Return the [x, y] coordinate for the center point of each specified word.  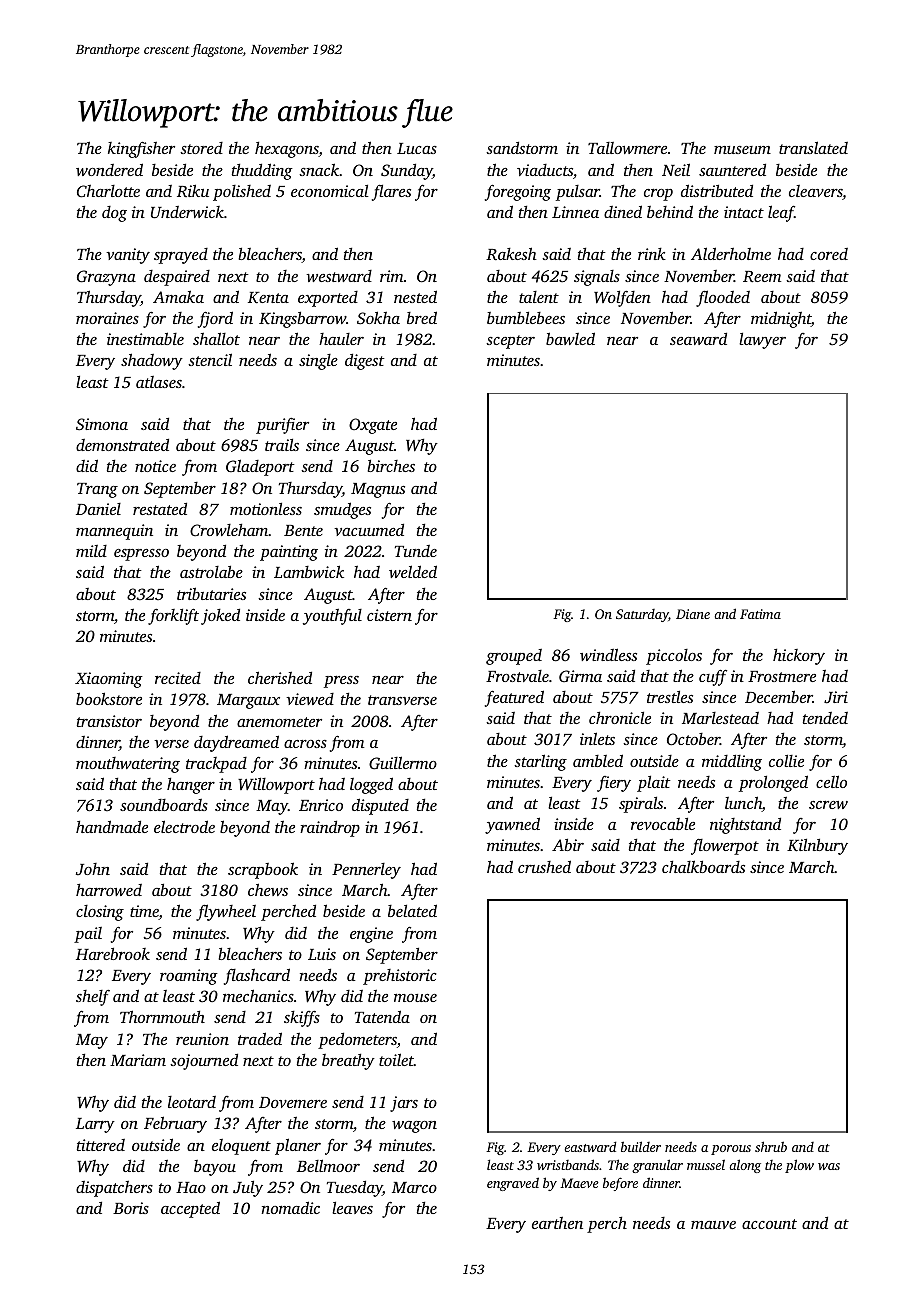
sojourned [204, 1061]
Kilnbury [817, 846]
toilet [396, 1059]
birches [391, 465]
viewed [310, 699]
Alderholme [731, 253]
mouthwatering [128, 765]
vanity [128, 256]
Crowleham [229, 530]
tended [825, 718]
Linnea [575, 212]
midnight [781, 319]
